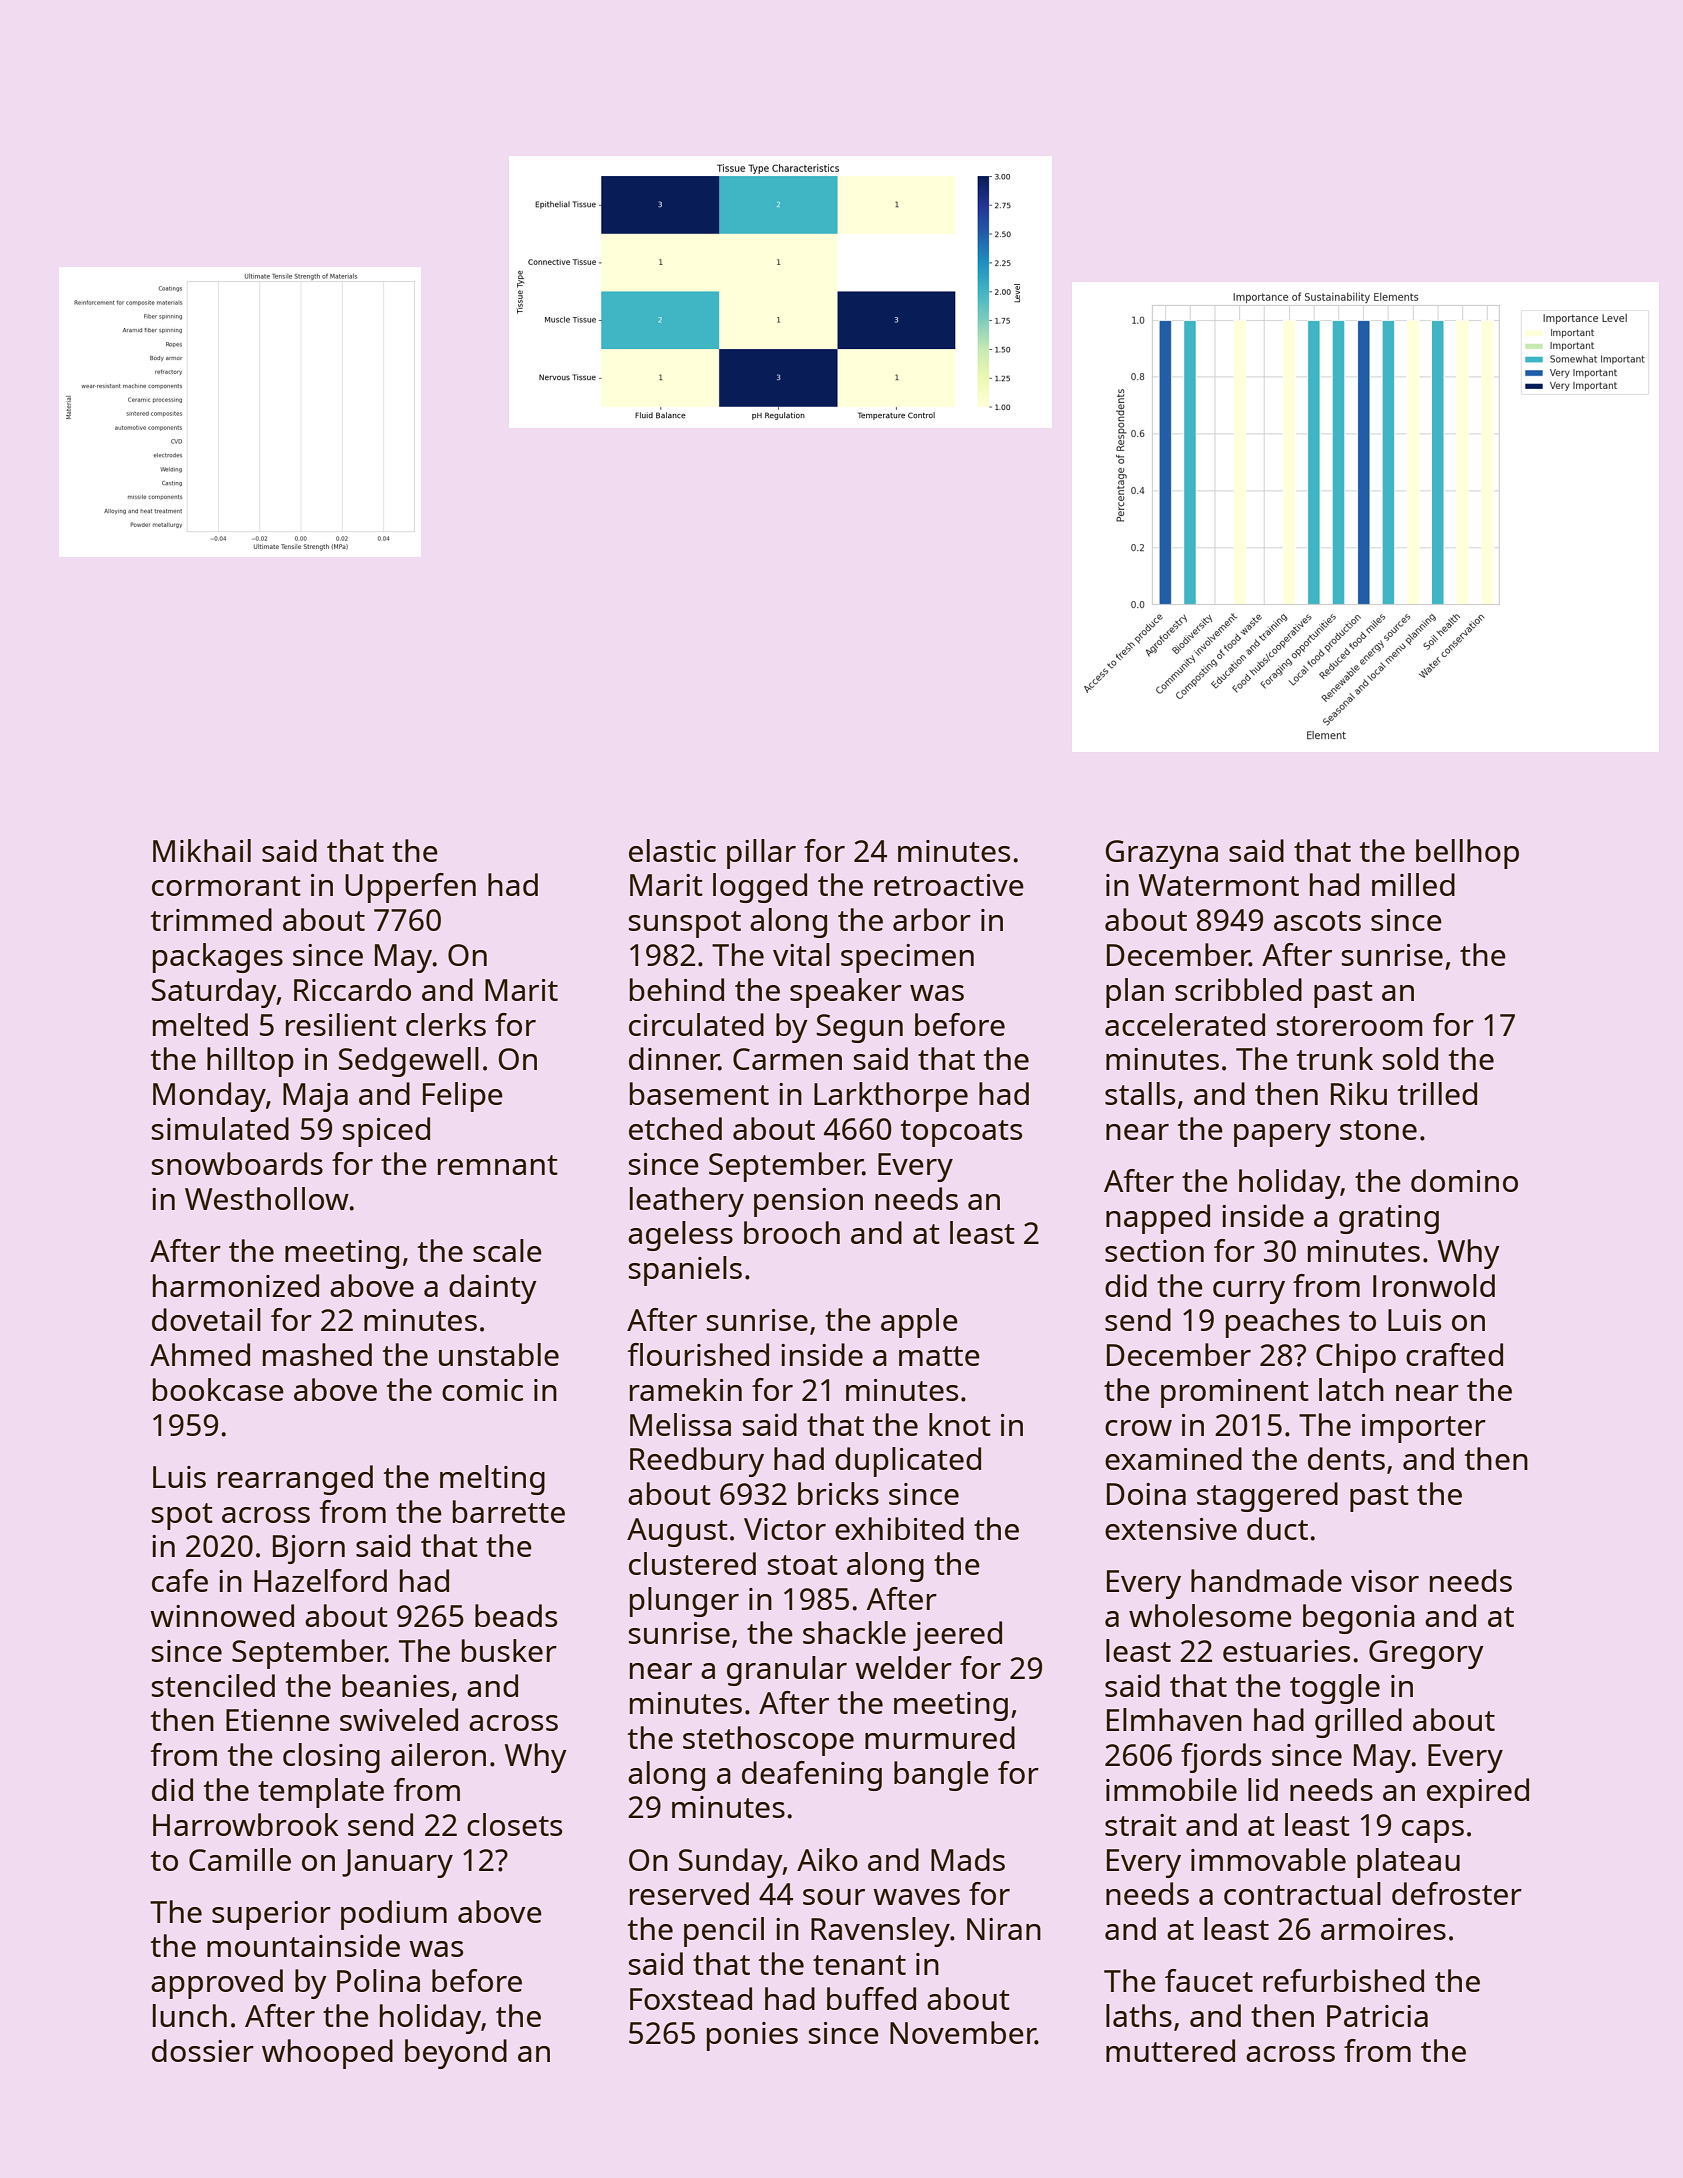 This screenshot has height=2178, width=1683. What do you see at coordinates (1170, 2050) in the screenshot?
I see `muttered` at bounding box center [1170, 2050].
